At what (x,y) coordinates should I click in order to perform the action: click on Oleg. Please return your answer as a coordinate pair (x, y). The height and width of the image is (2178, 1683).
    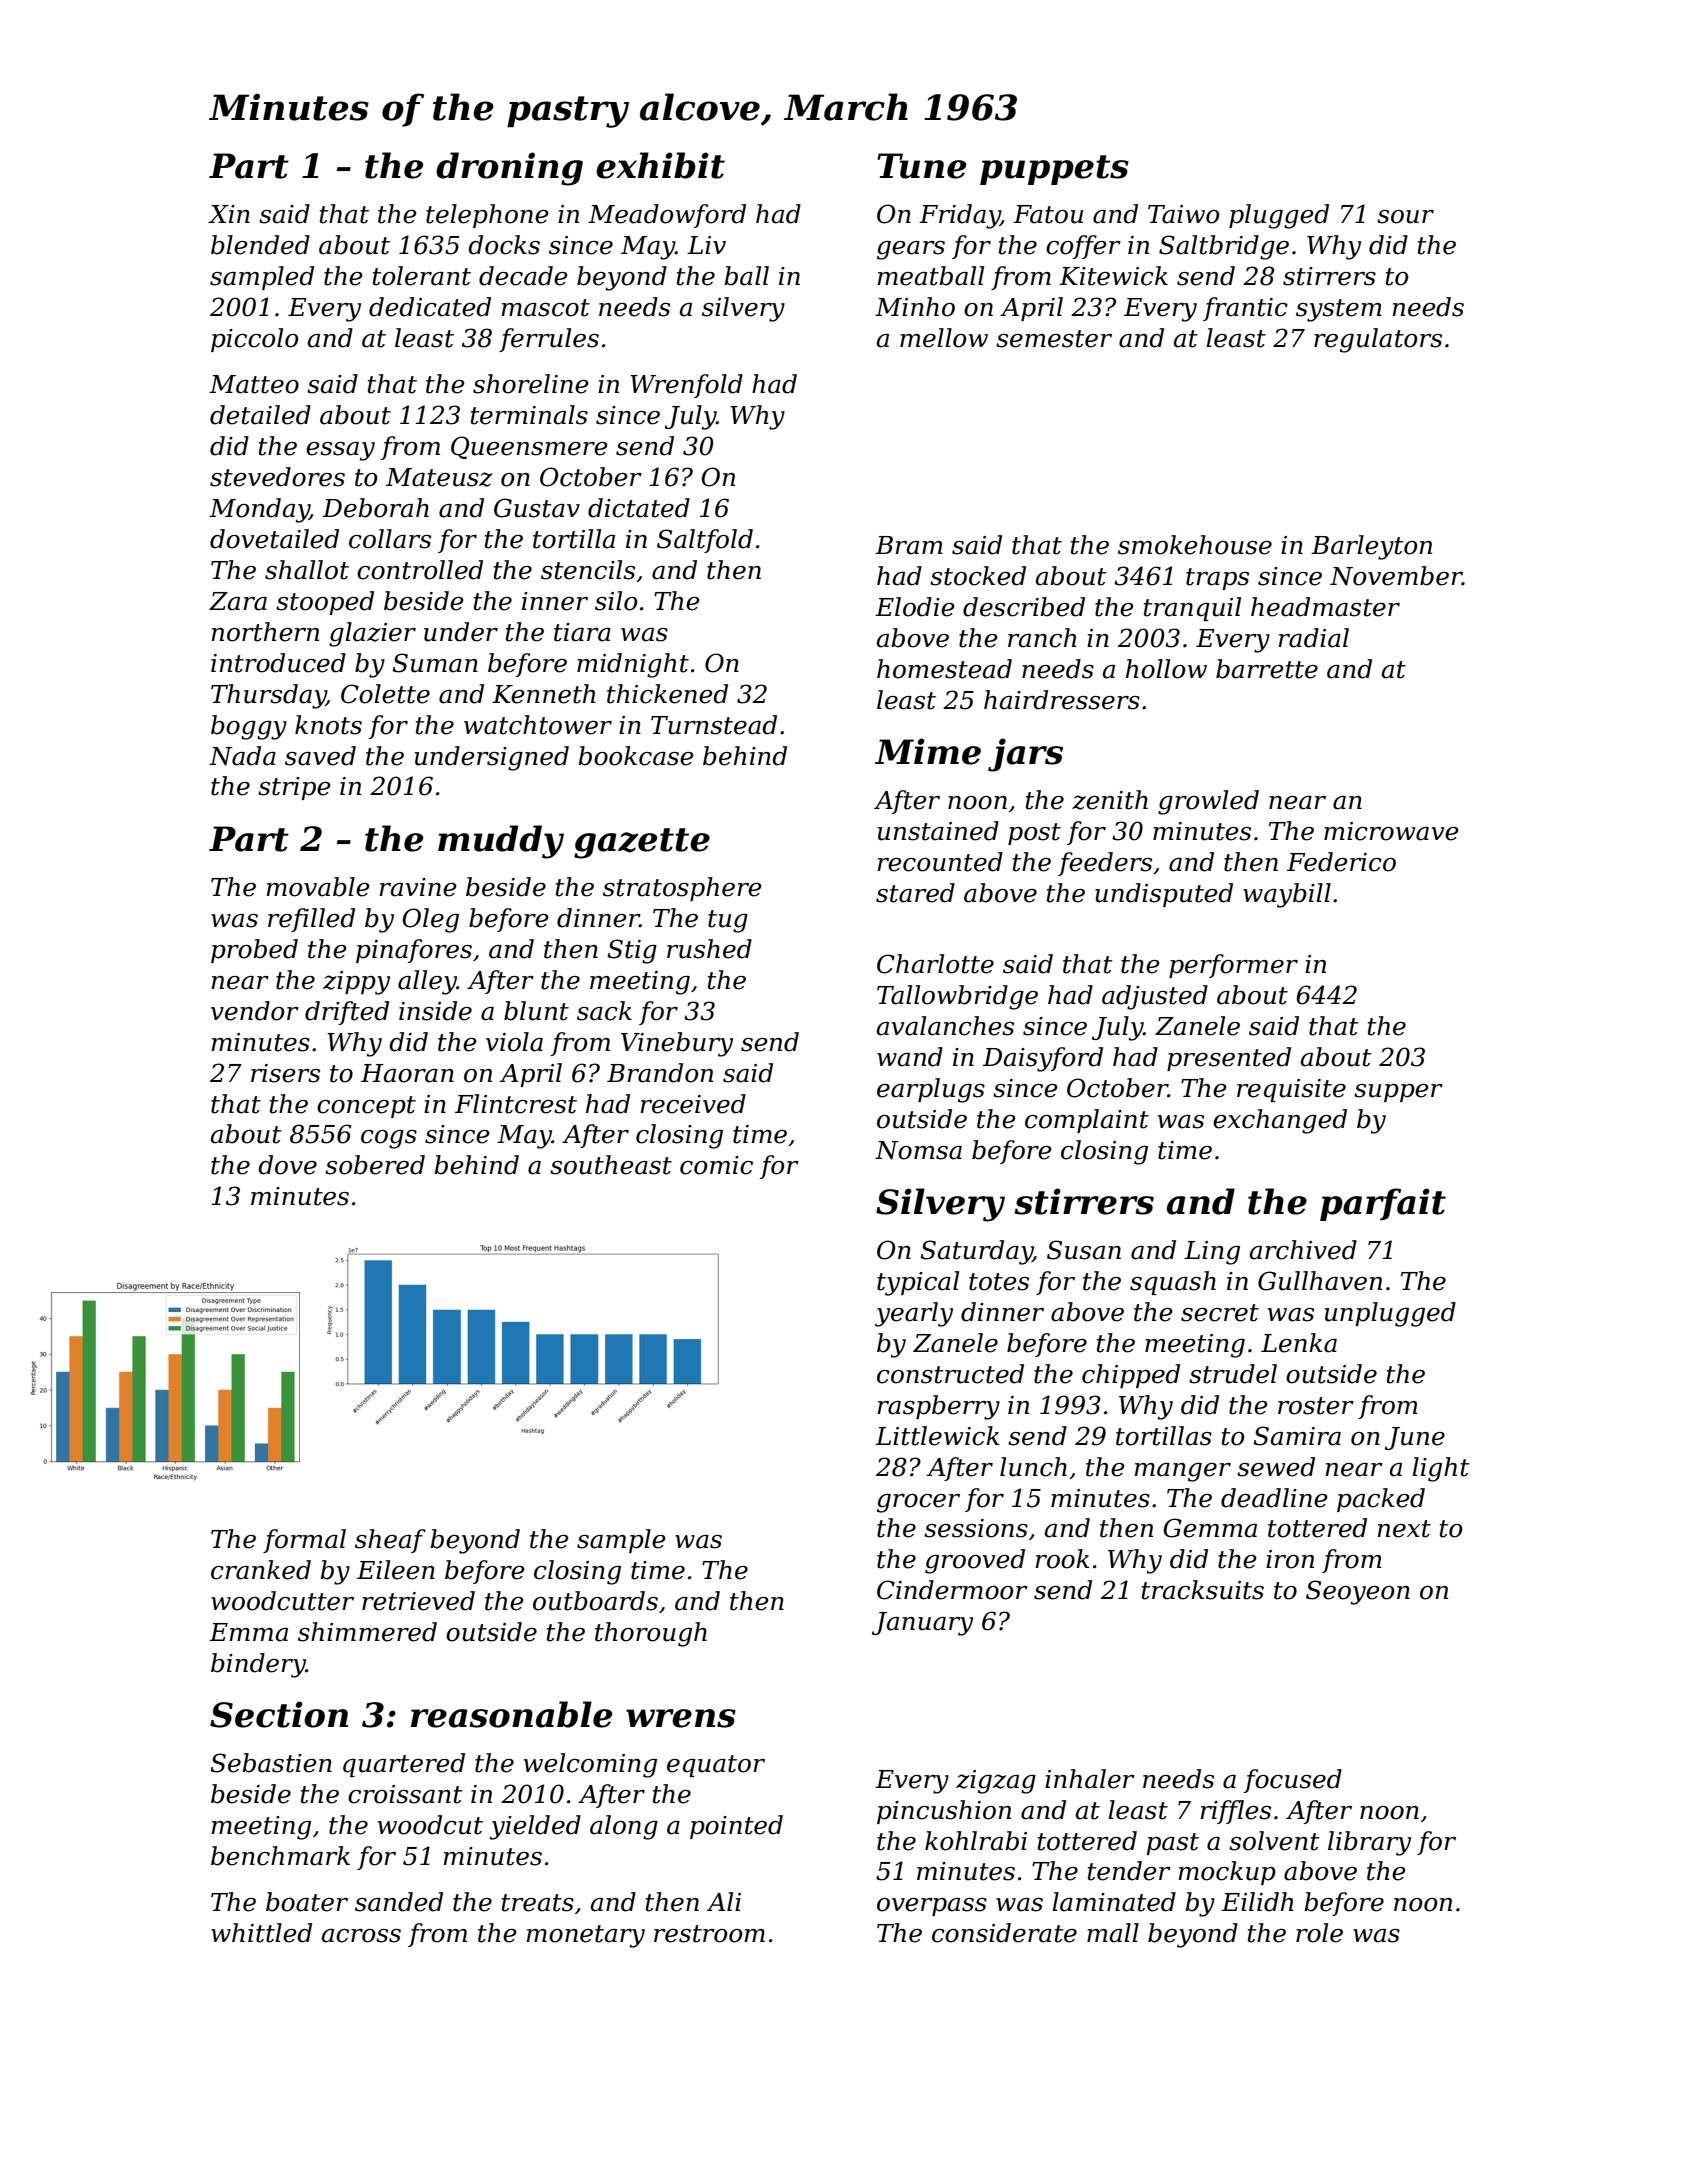
    Looking at the image, I should click on (430, 920).
